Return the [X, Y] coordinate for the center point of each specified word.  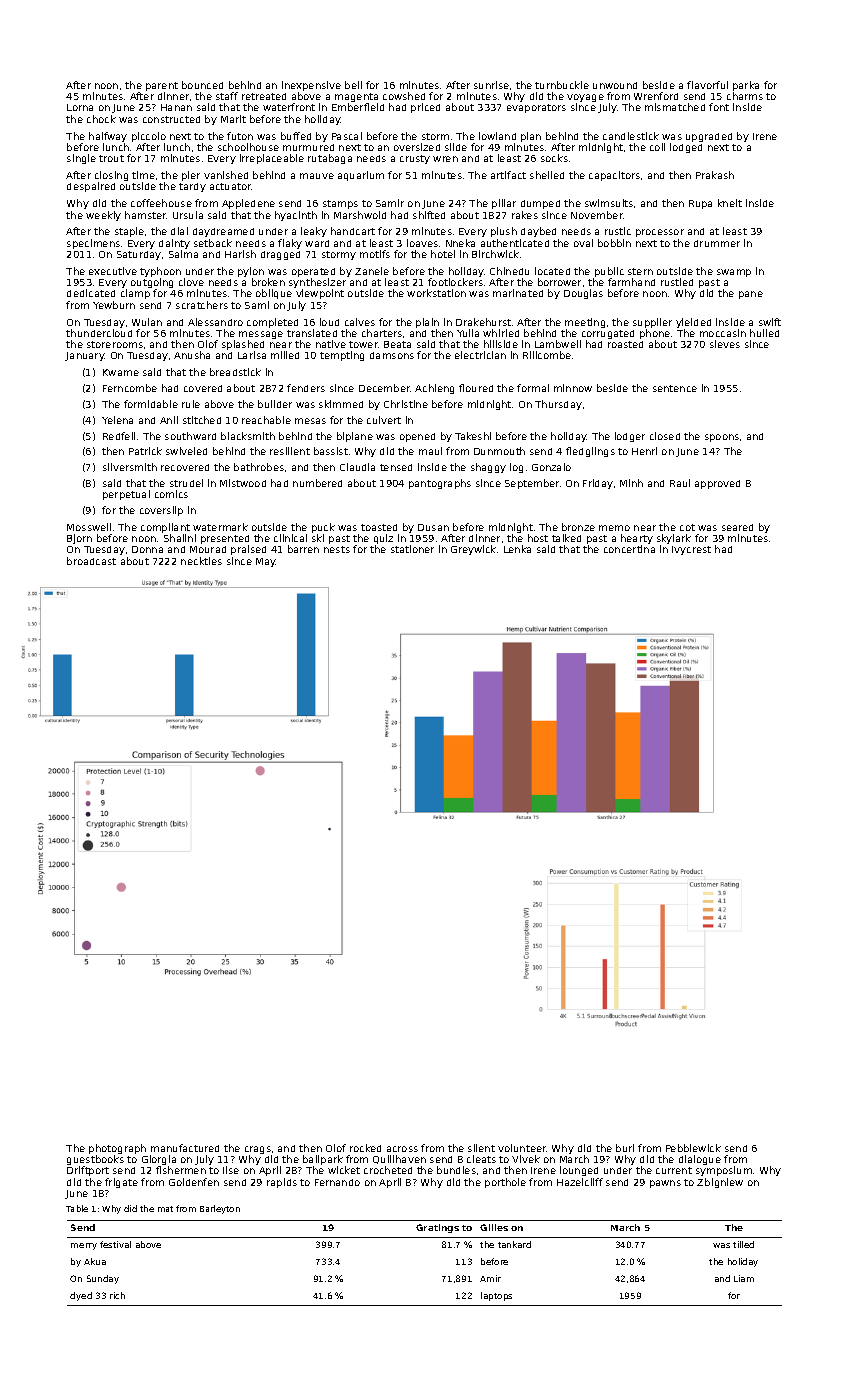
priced [425, 108]
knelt [730, 203]
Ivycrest [691, 550]
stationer [412, 549]
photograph [117, 1149]
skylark [674, 540]
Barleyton [220, 1209]
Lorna [80, 107]
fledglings [590, 452]
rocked [365, 1148]
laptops [496, 1296]
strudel [186, 483]
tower [363, 344]
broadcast [91, 561]
